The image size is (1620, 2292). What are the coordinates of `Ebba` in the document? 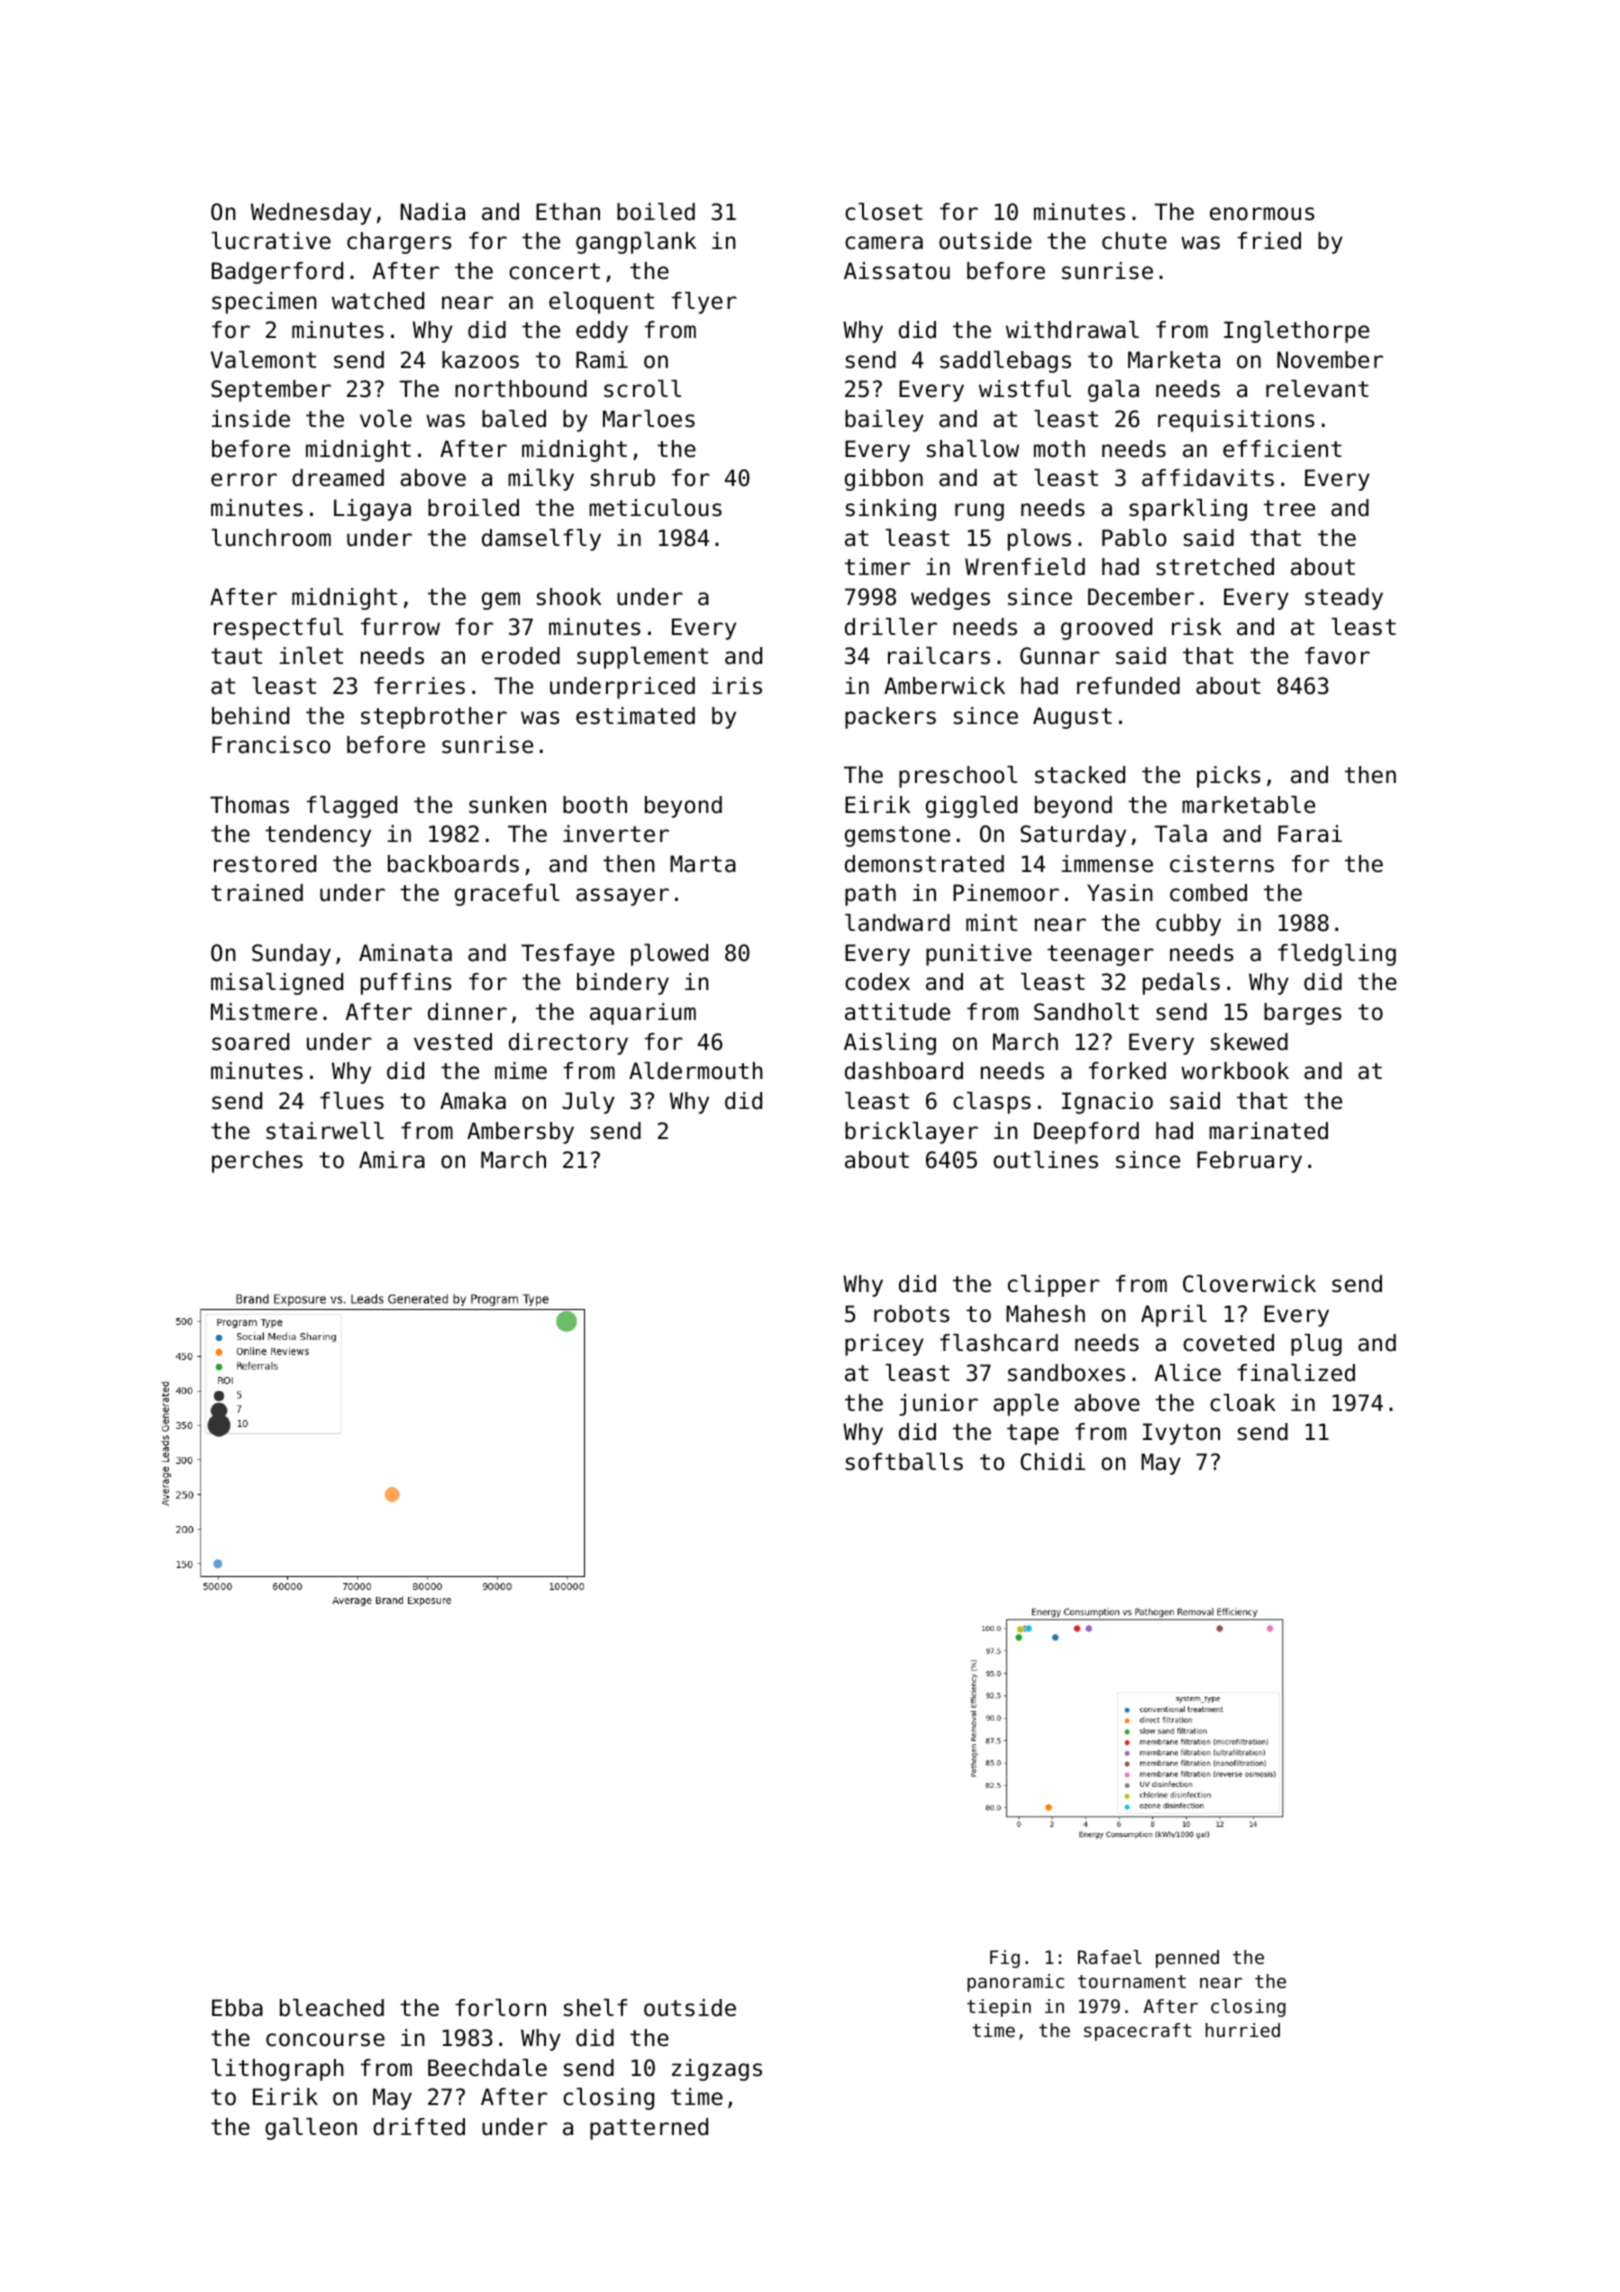 It's located at (237, 2008).
